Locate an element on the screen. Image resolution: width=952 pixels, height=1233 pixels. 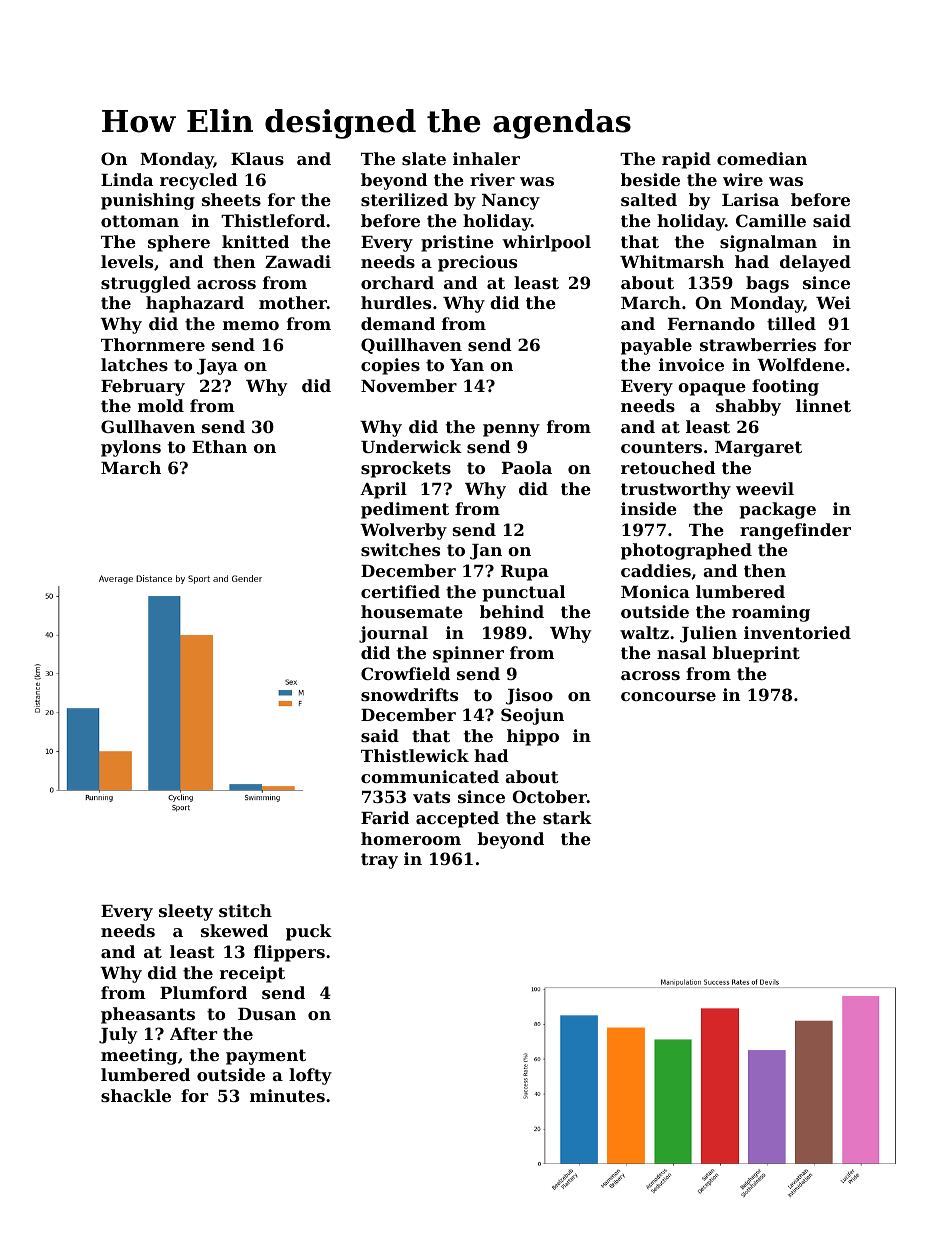
delayed is located at coordinates (815, 263).
